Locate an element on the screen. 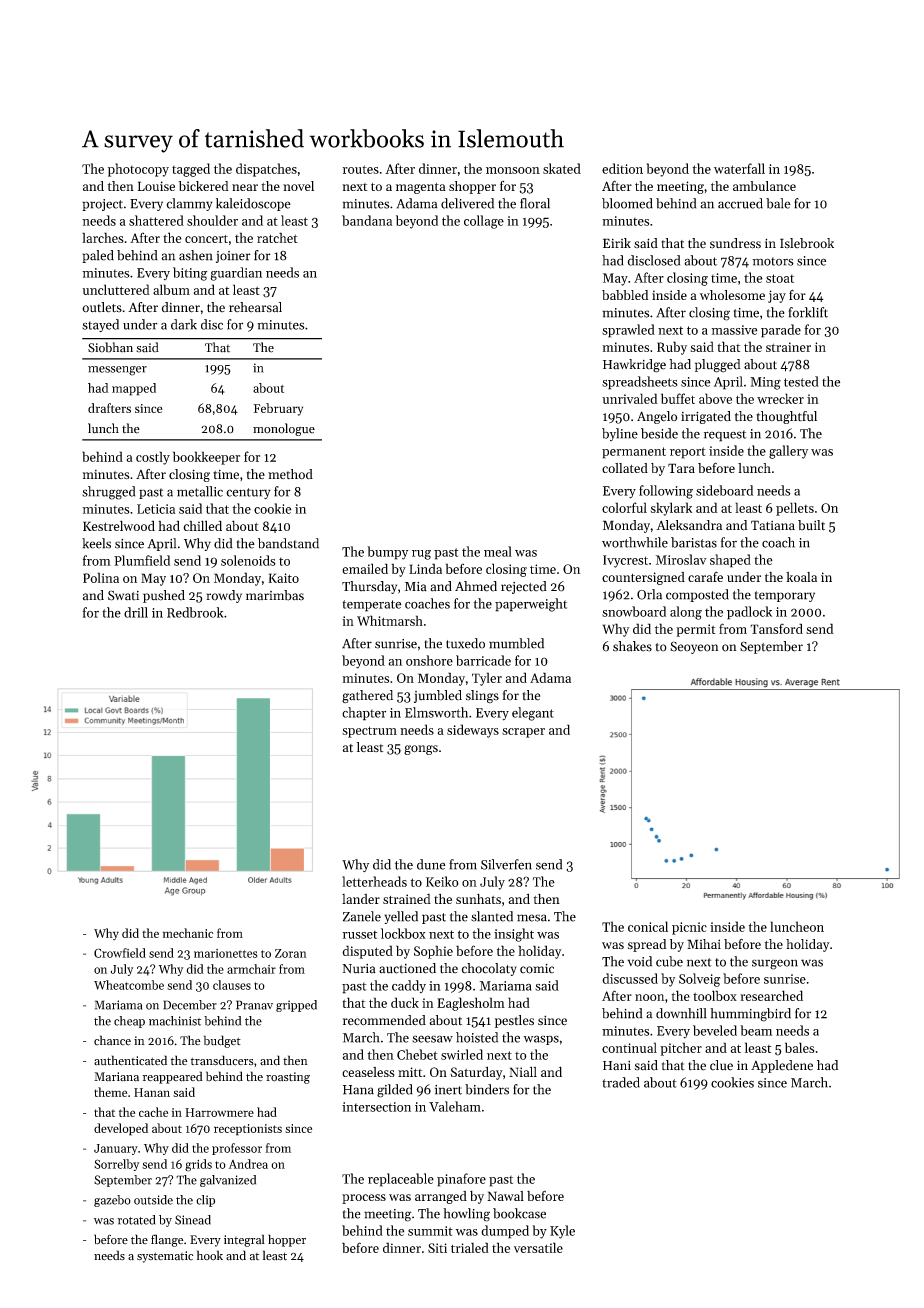 The width and height of the screenshot is (924, 1308). rejected is located at coordinates (524, 587).
